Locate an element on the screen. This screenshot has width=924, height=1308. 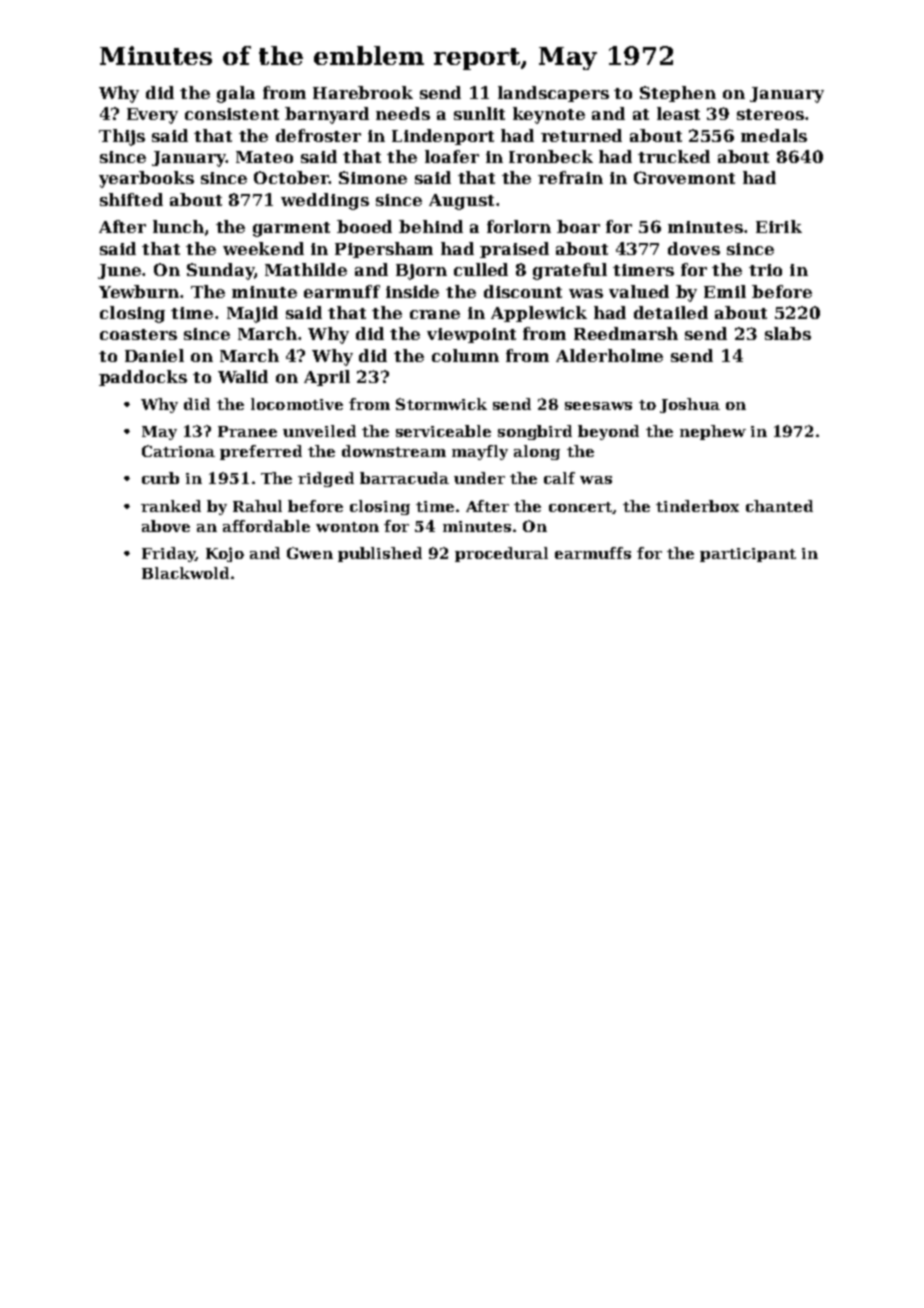
detailed is located at coordinates (671, 312).
